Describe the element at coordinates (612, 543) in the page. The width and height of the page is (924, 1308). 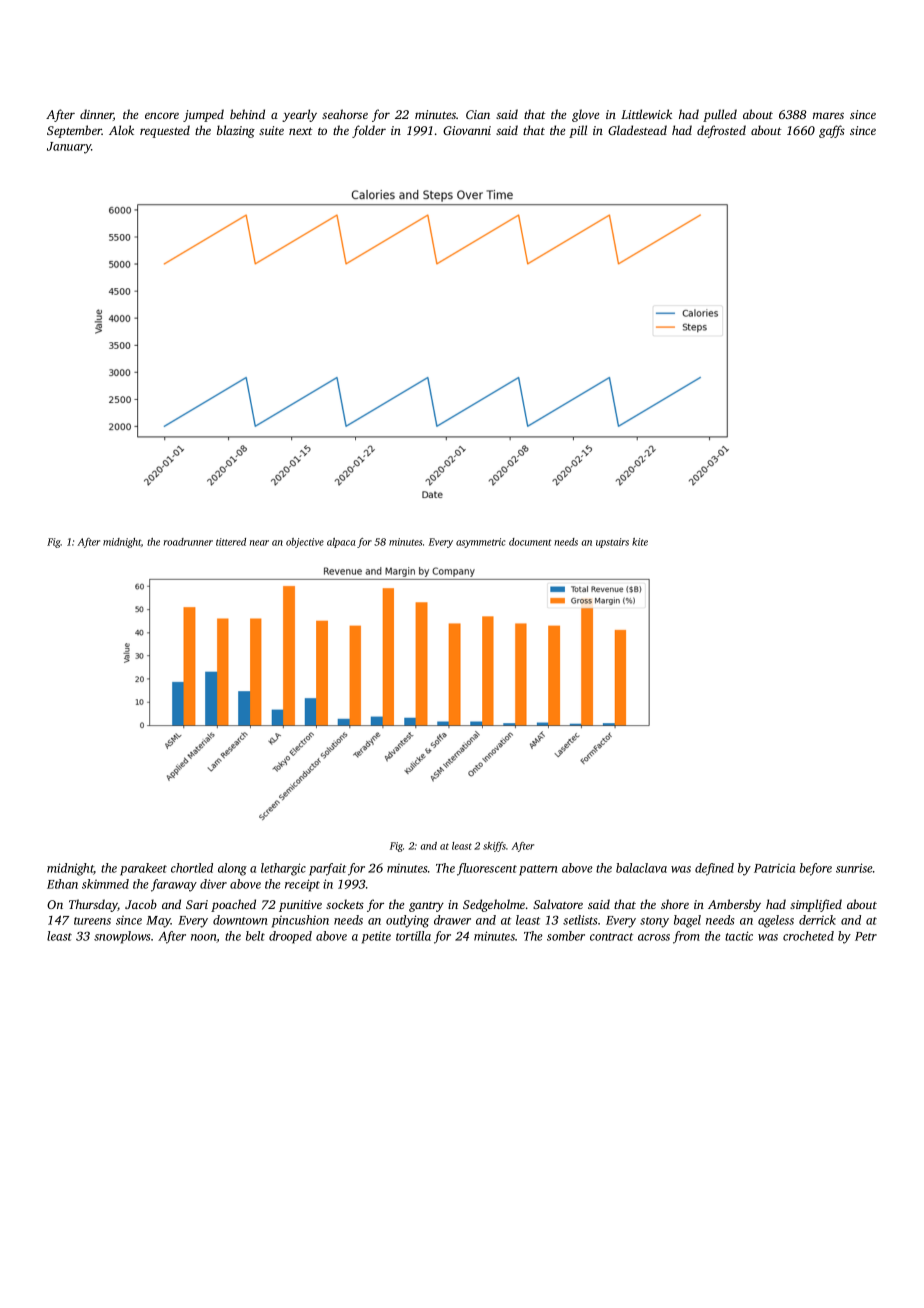
I see `upstairs` at that location.
